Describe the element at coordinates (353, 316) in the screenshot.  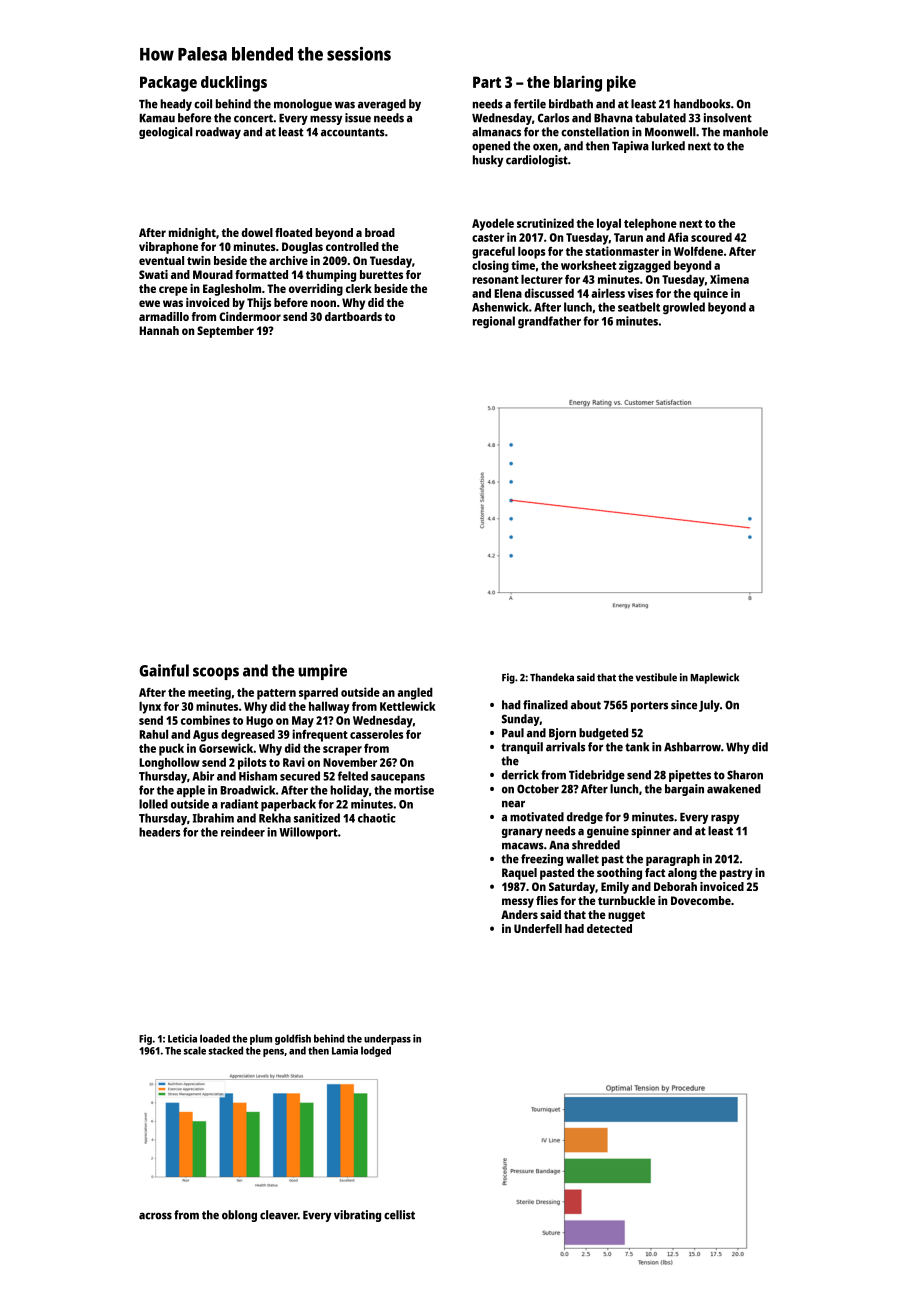
I see `dartboards` at that location.
